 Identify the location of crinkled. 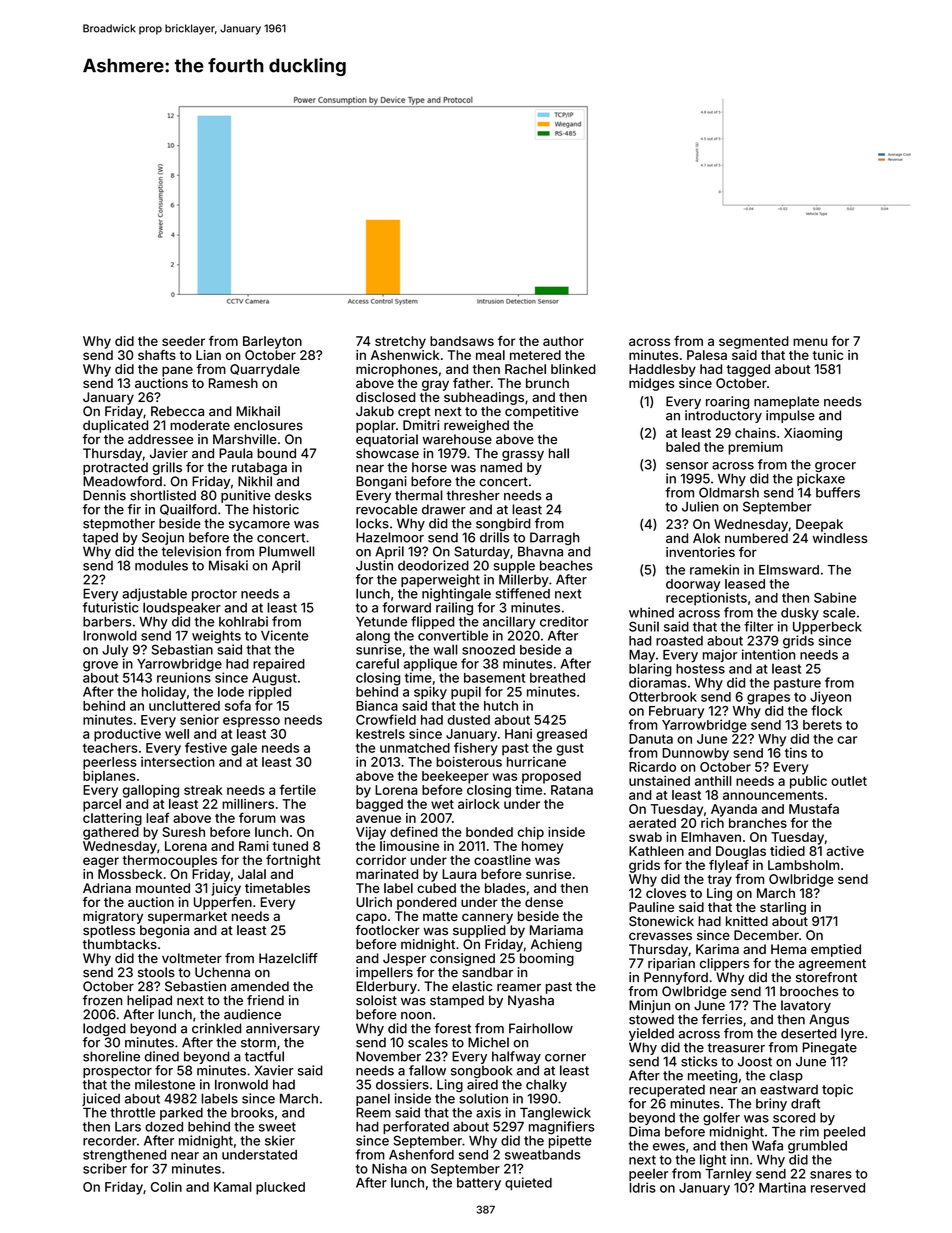
(216, 1028).
